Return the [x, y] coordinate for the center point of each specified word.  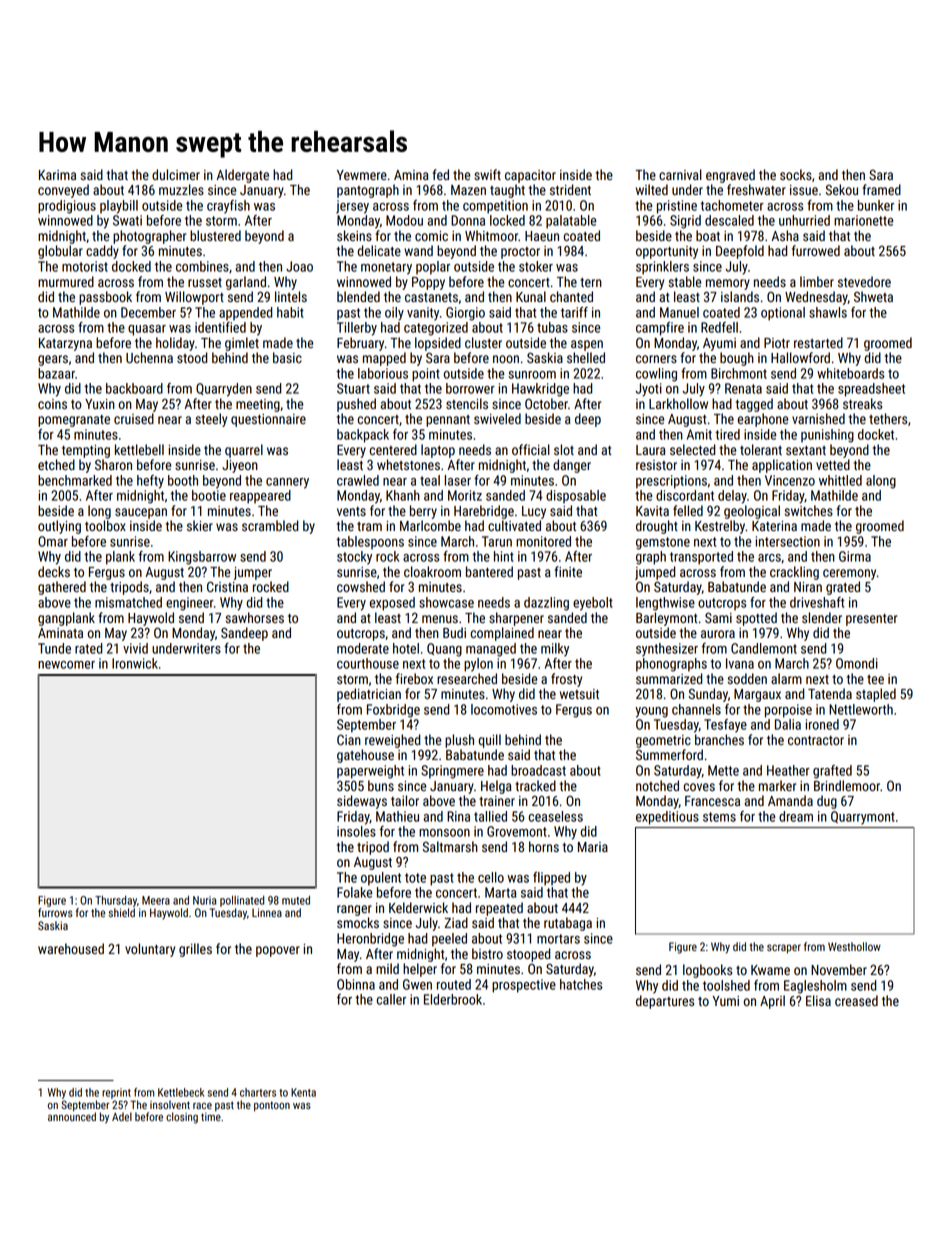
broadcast [538, 770]
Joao [299, 266]
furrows [55, 912]
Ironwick [135, 663]
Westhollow [854, 946]
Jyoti [648, 390]
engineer [190, 604]
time [211, 1117]
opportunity [667, 252]
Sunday [708, 695]
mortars [558, 939]
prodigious [67, 207]
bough [737, 359]
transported [701, 558]
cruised [134, 418]
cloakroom [432, 571]
